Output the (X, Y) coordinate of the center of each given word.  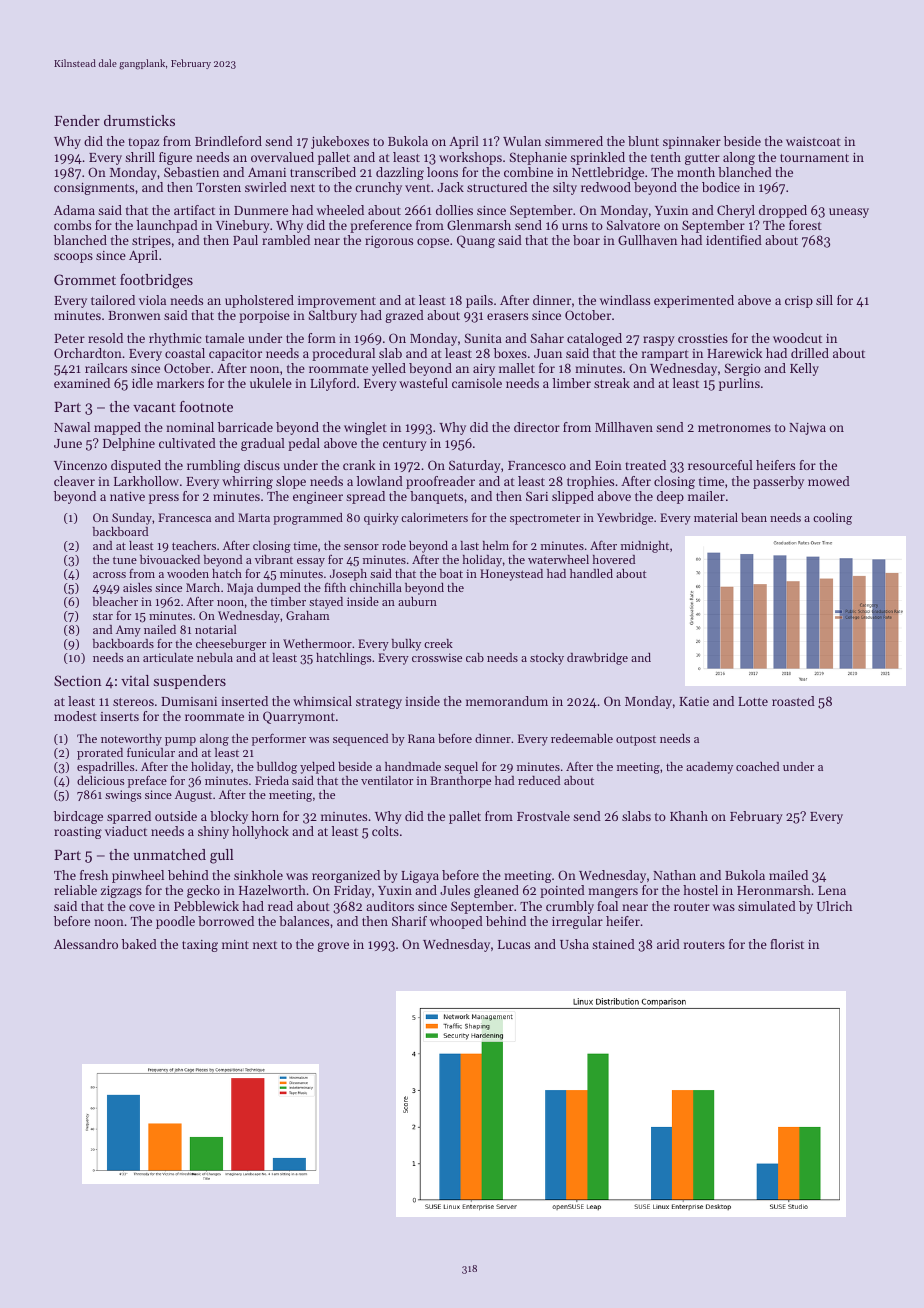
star (103, 616)
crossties (703, 338)
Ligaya (420, 877)
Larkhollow (146, 481)
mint (235, 944)
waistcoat (813, 141)
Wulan (522, 141)
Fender (77, 120)
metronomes (734, 428)
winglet (365, 428)
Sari (537, 496)
